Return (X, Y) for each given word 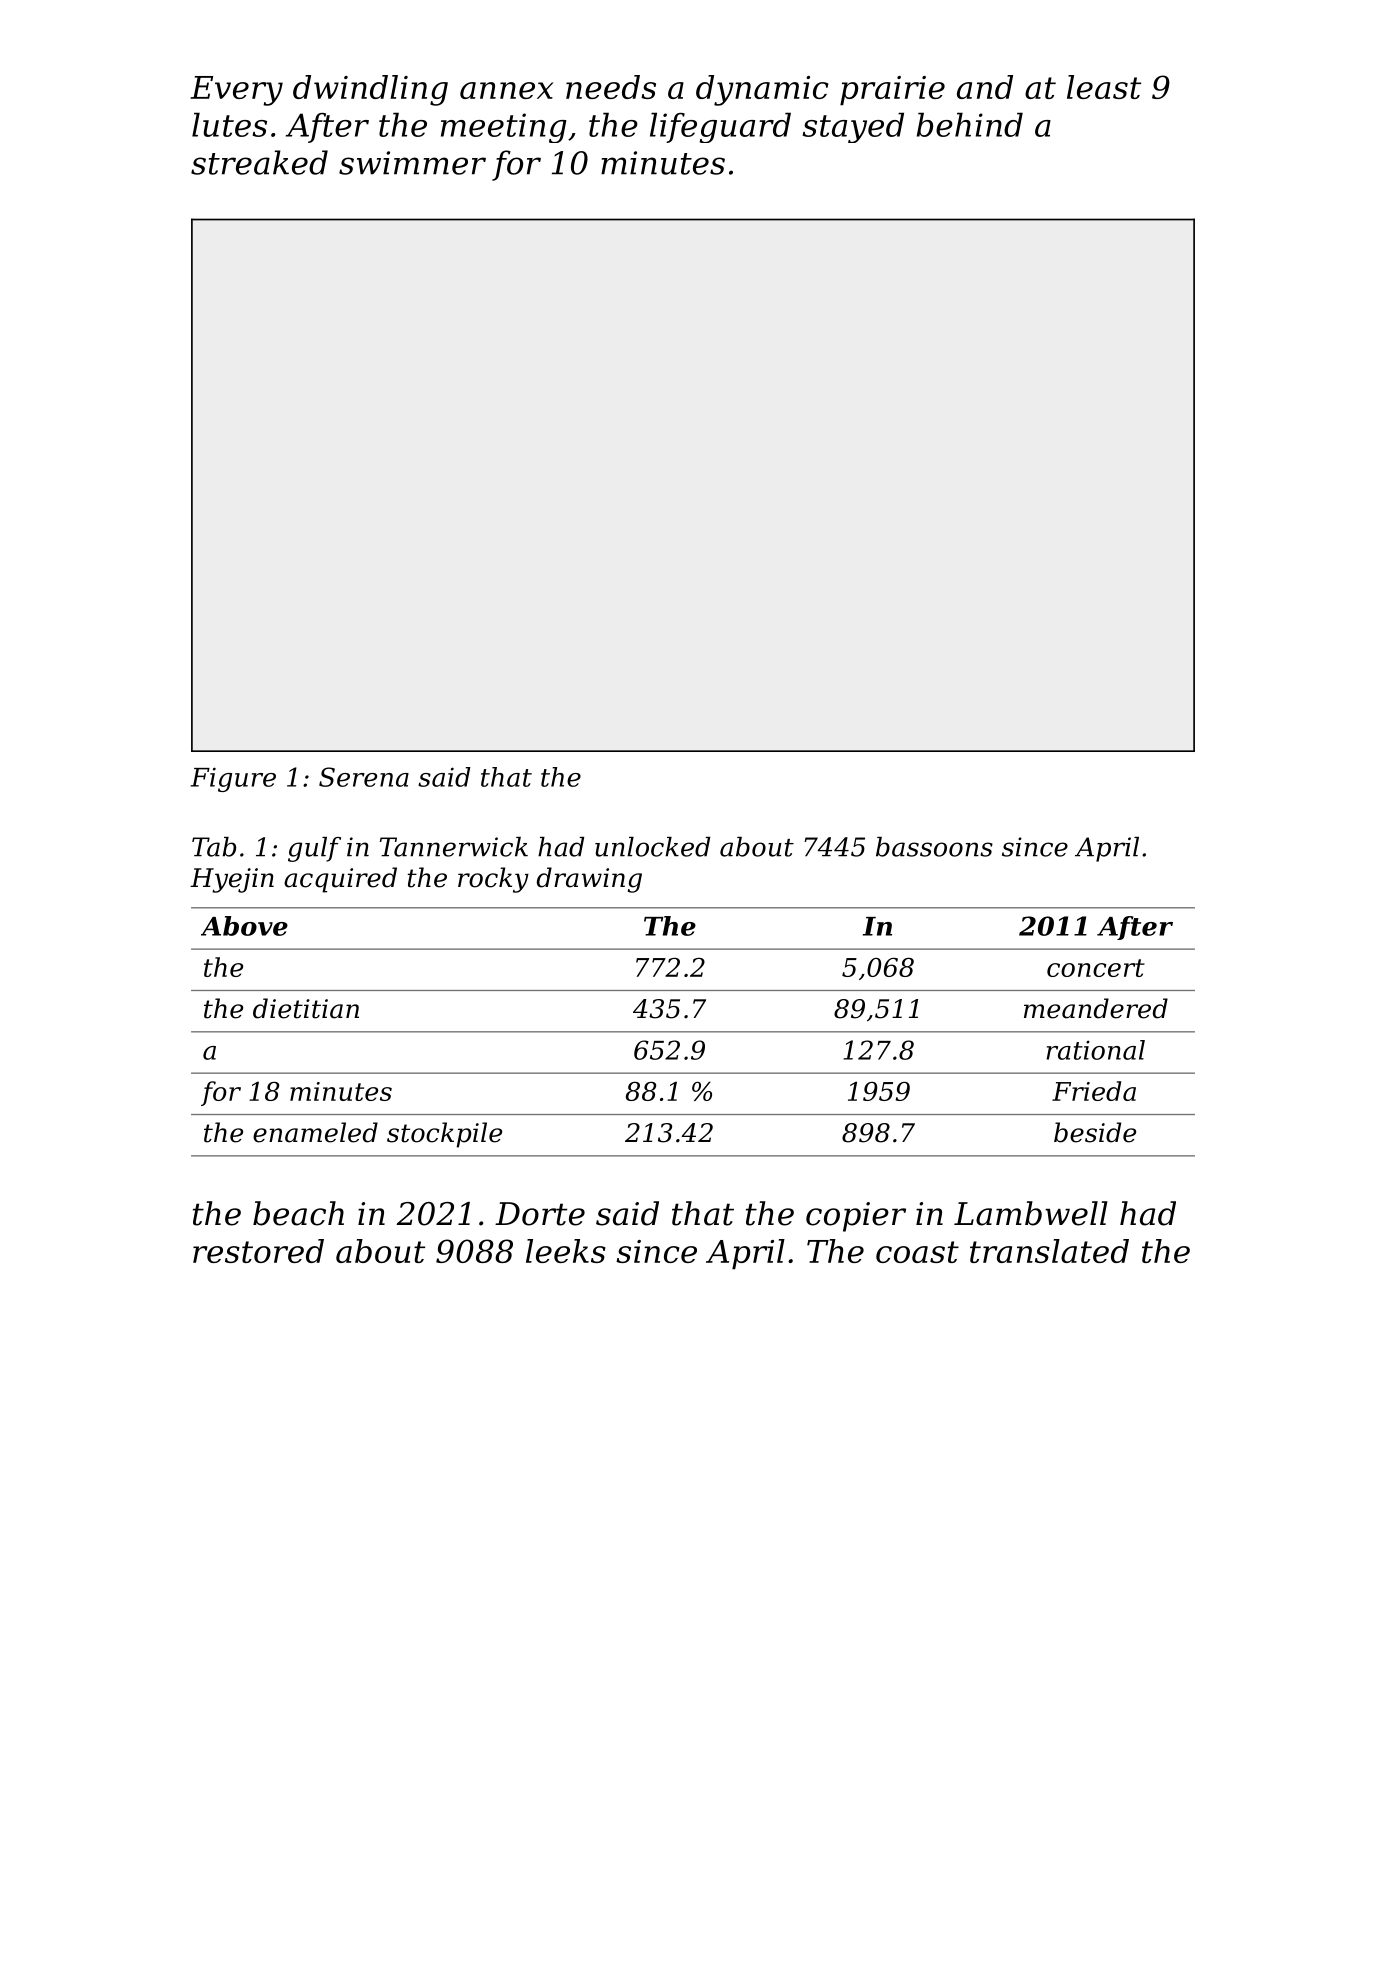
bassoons (934, 847)
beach (298, 1213)
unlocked (652, 847)
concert (1096, 968)
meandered (1096, 1008)
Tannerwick (454, 847)
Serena (364, 777)
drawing (589, 880)
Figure (233, 779)
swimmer (412, 163)
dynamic (762, 90)
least (1104, 87)
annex (506, 90)
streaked (259, 162)
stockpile (444, 1135)
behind (970, 124)
